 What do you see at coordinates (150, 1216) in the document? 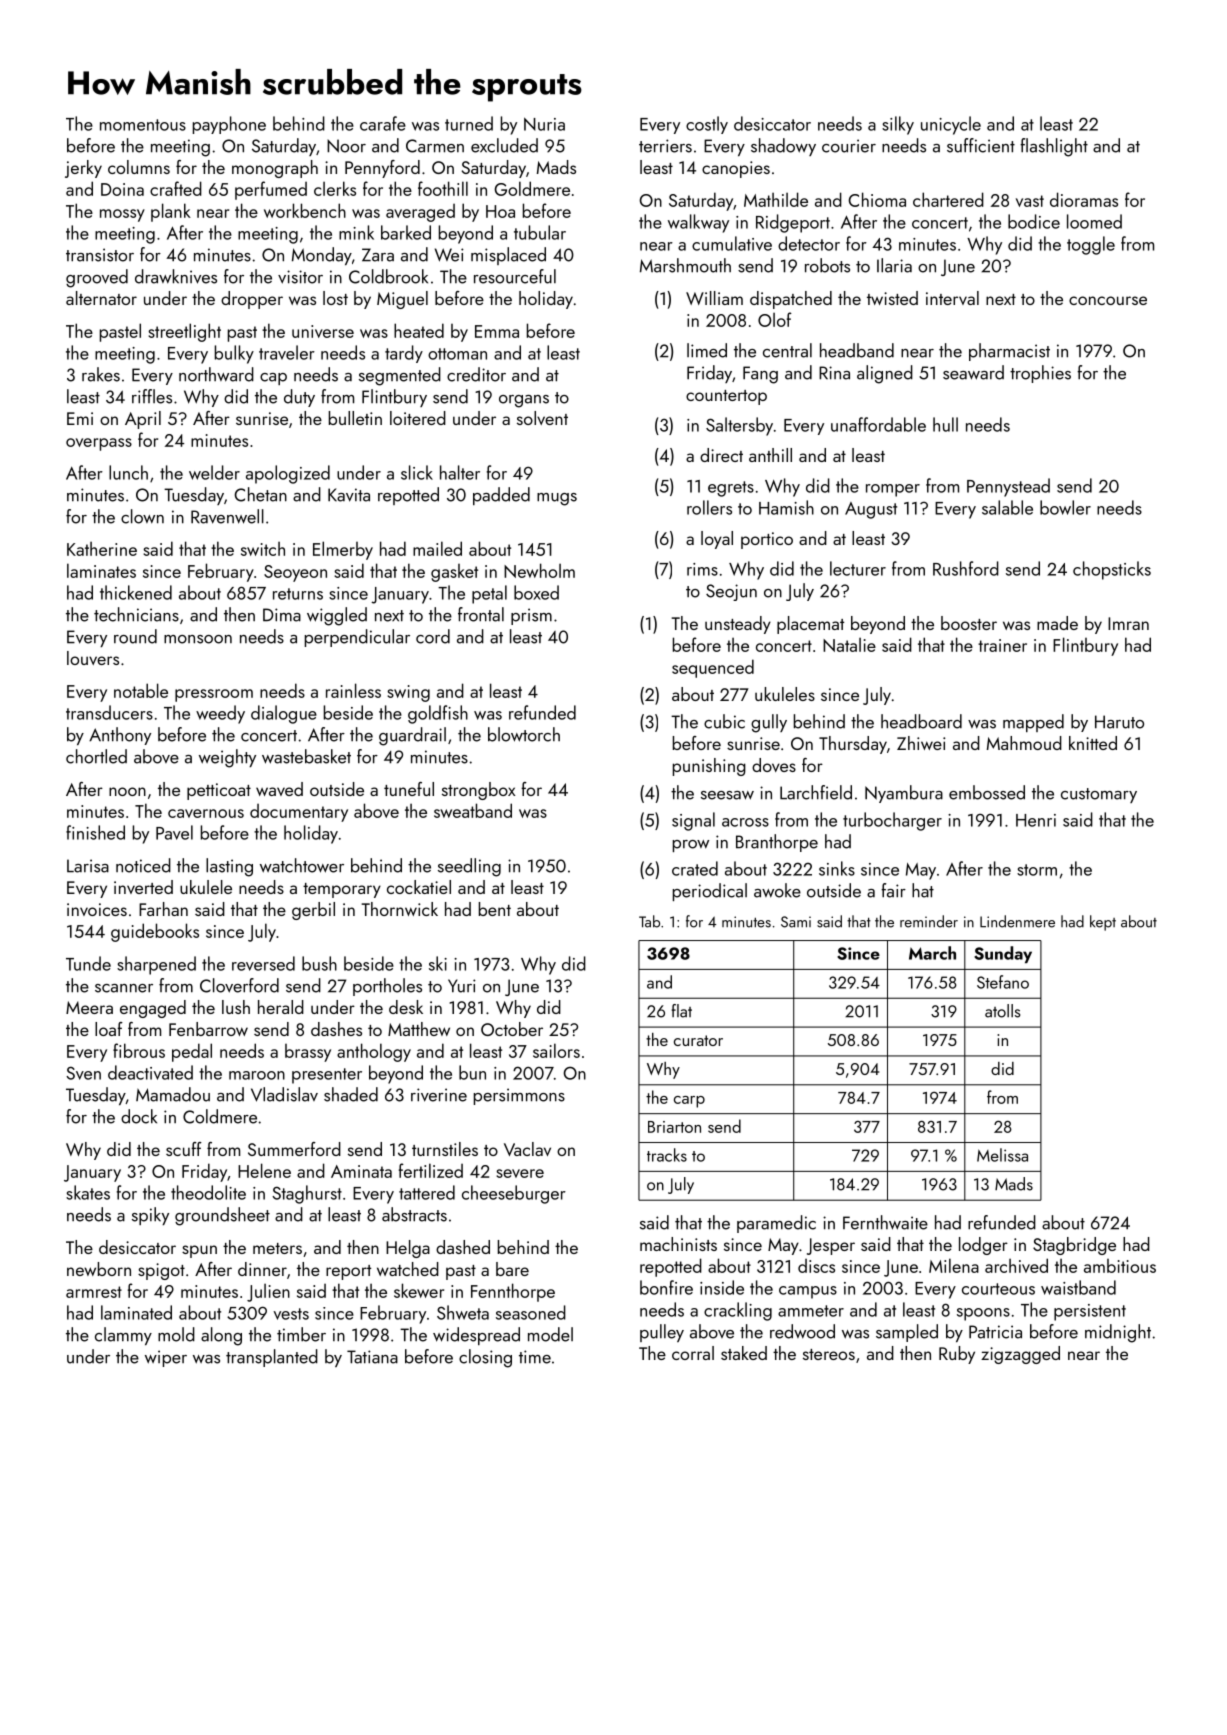
I see `spiky` at bounding box center [150, 1216].
